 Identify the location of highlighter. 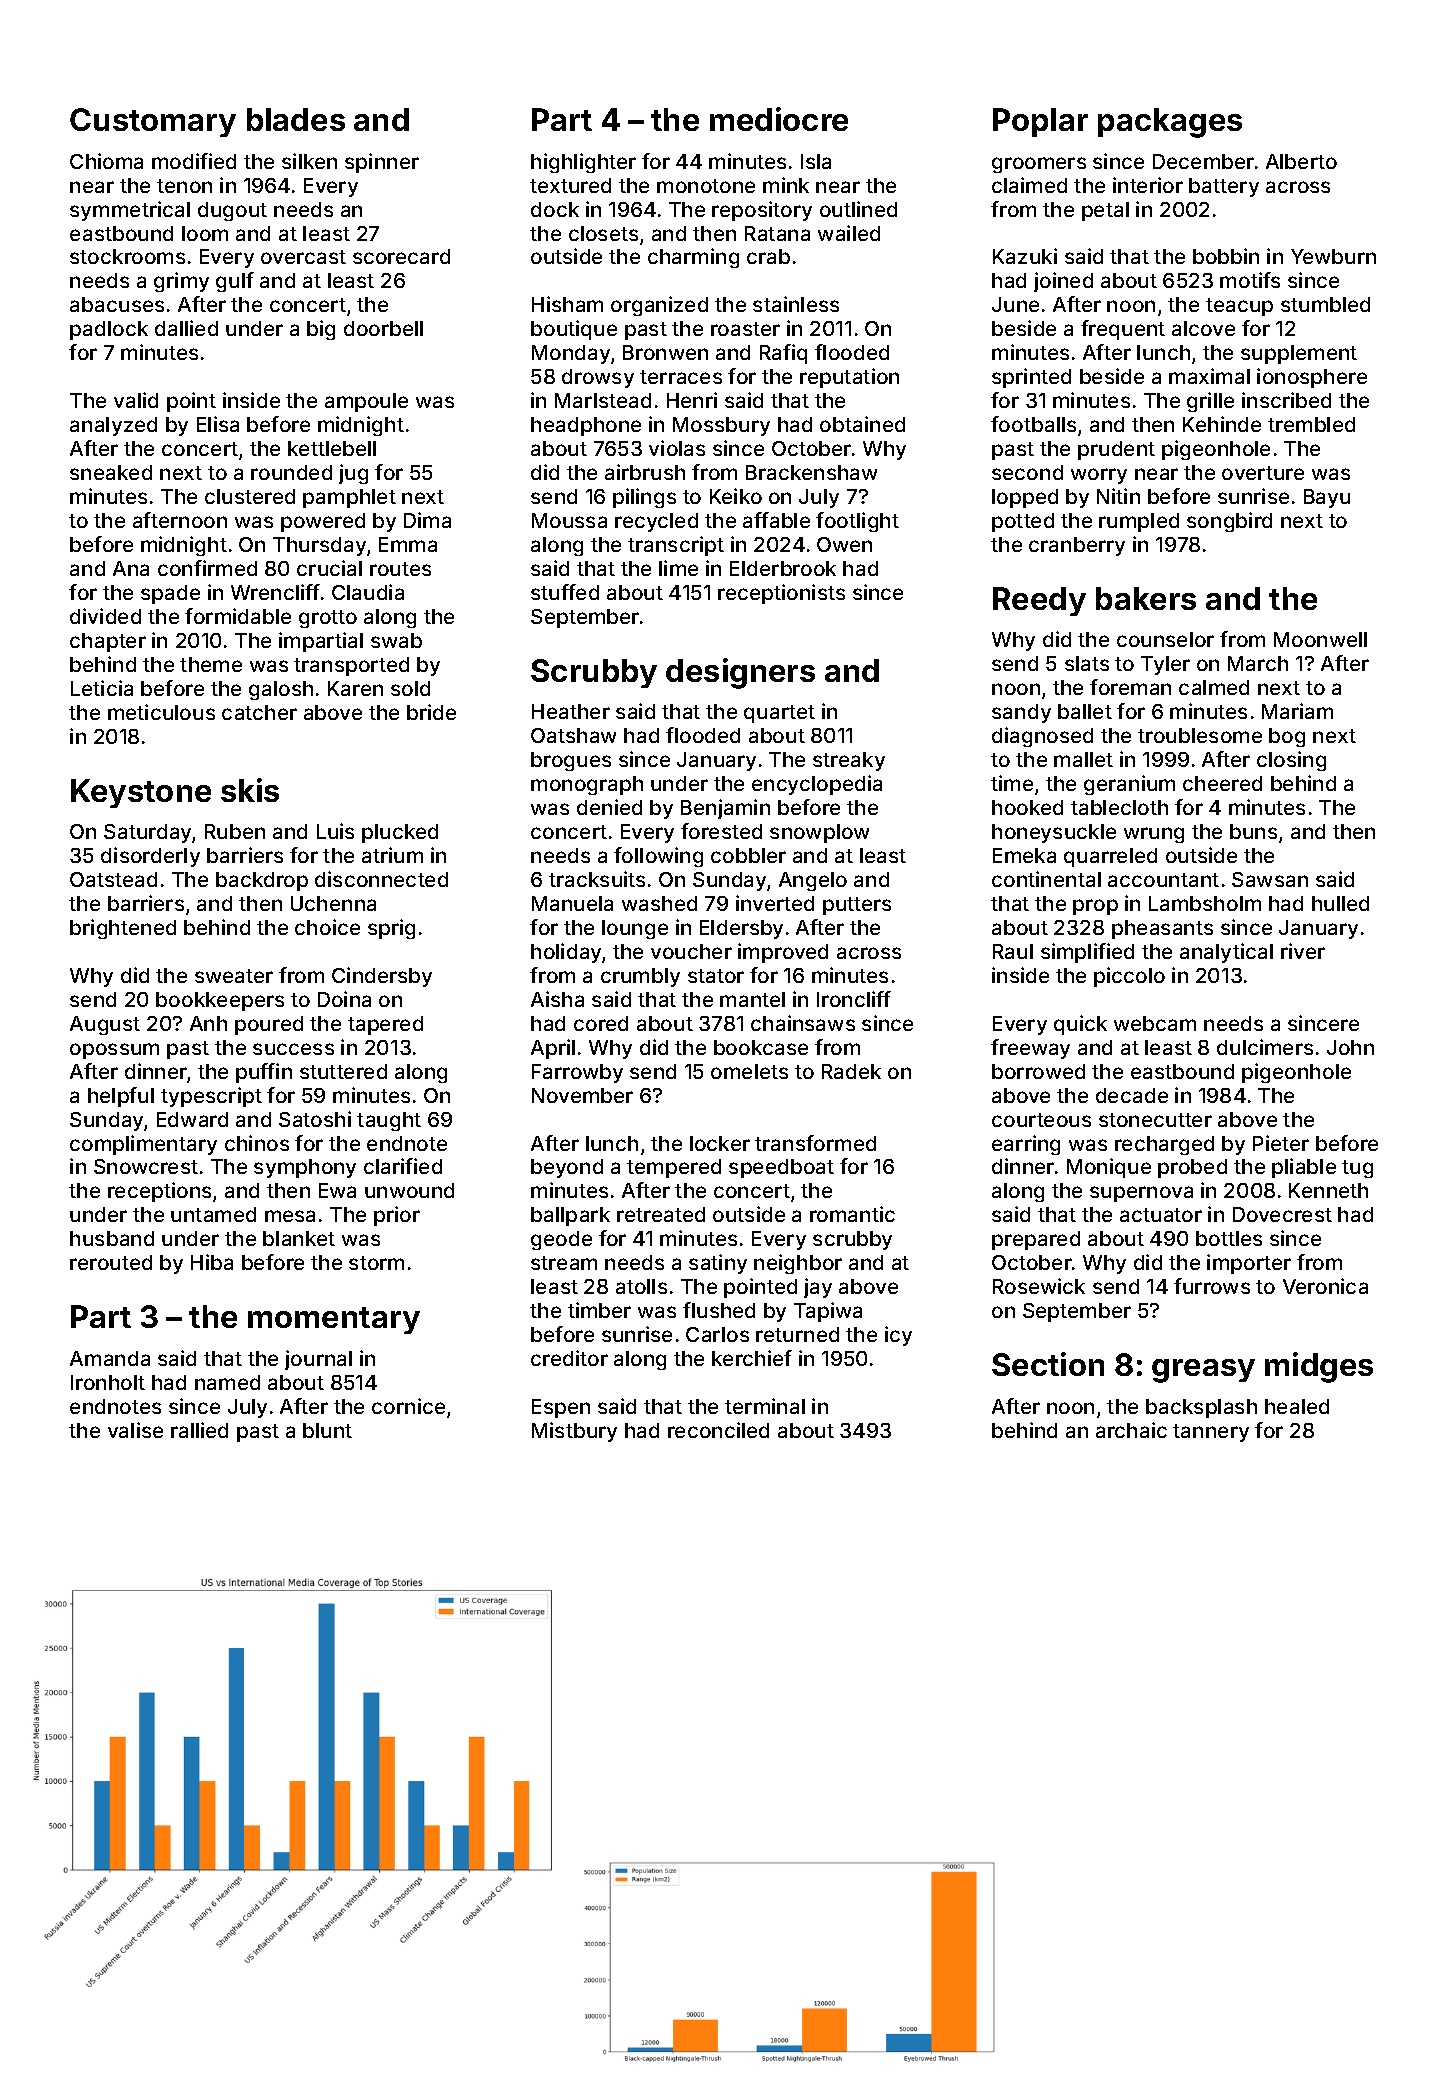
(583, 163).
